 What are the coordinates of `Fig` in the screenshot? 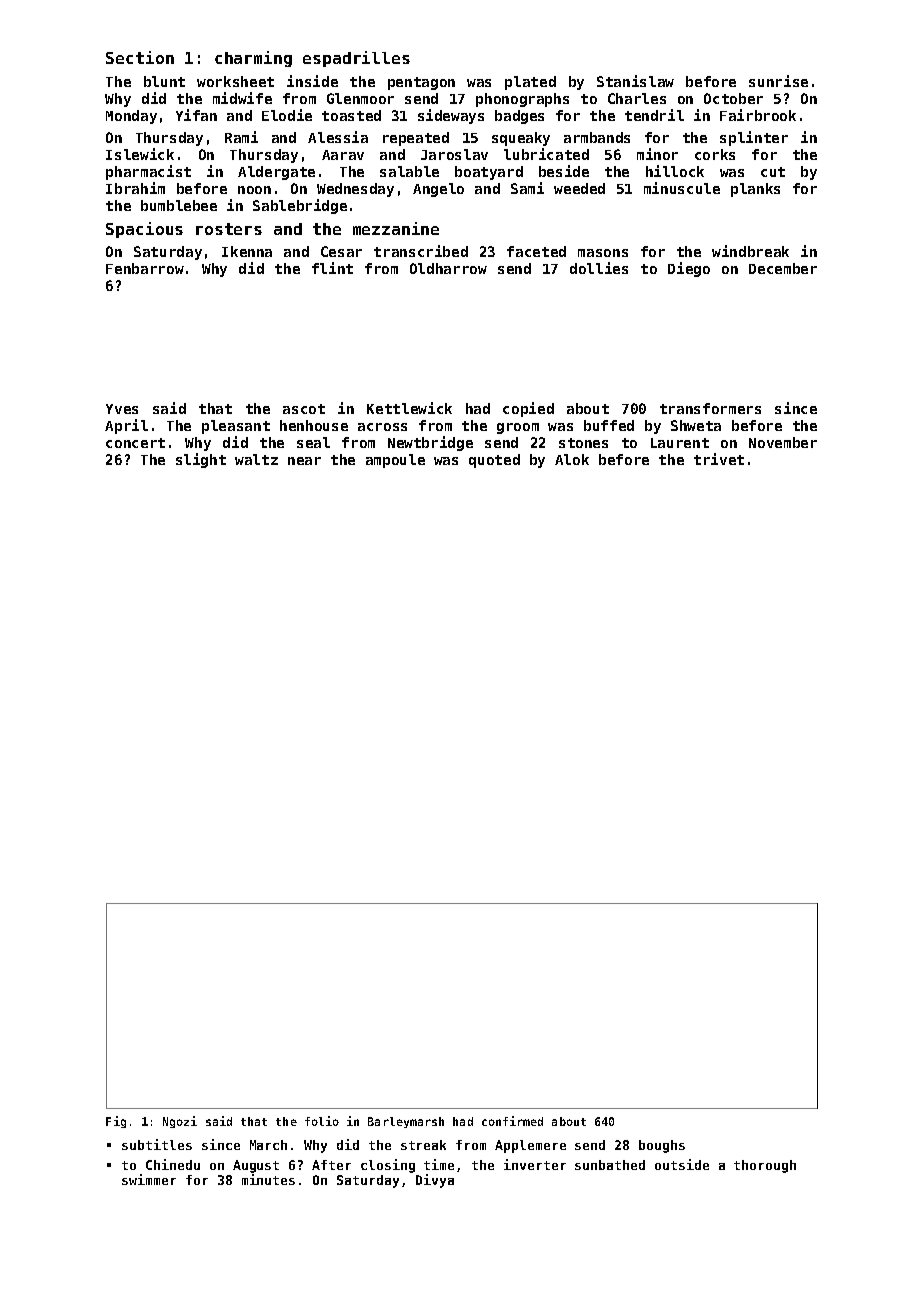 It's located at (116, 1122).
